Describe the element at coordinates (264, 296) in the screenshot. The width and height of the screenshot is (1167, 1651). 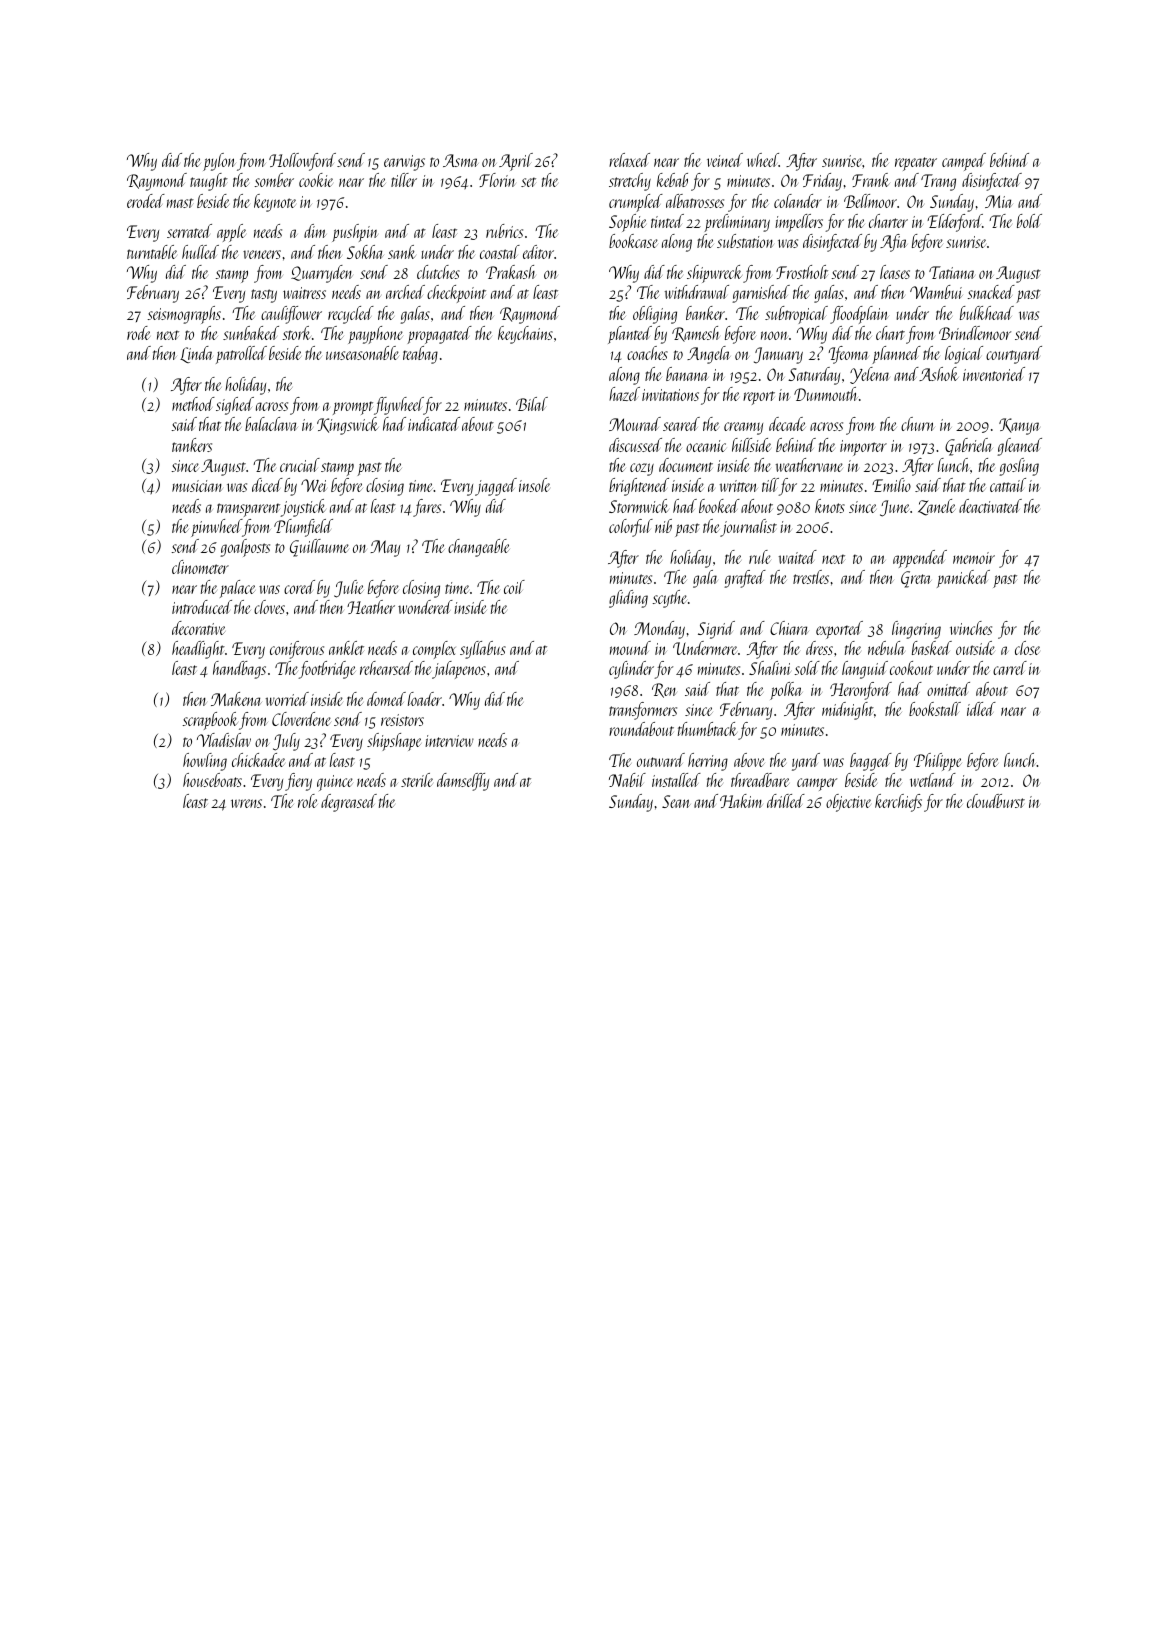
I see `tasty` at that location.
